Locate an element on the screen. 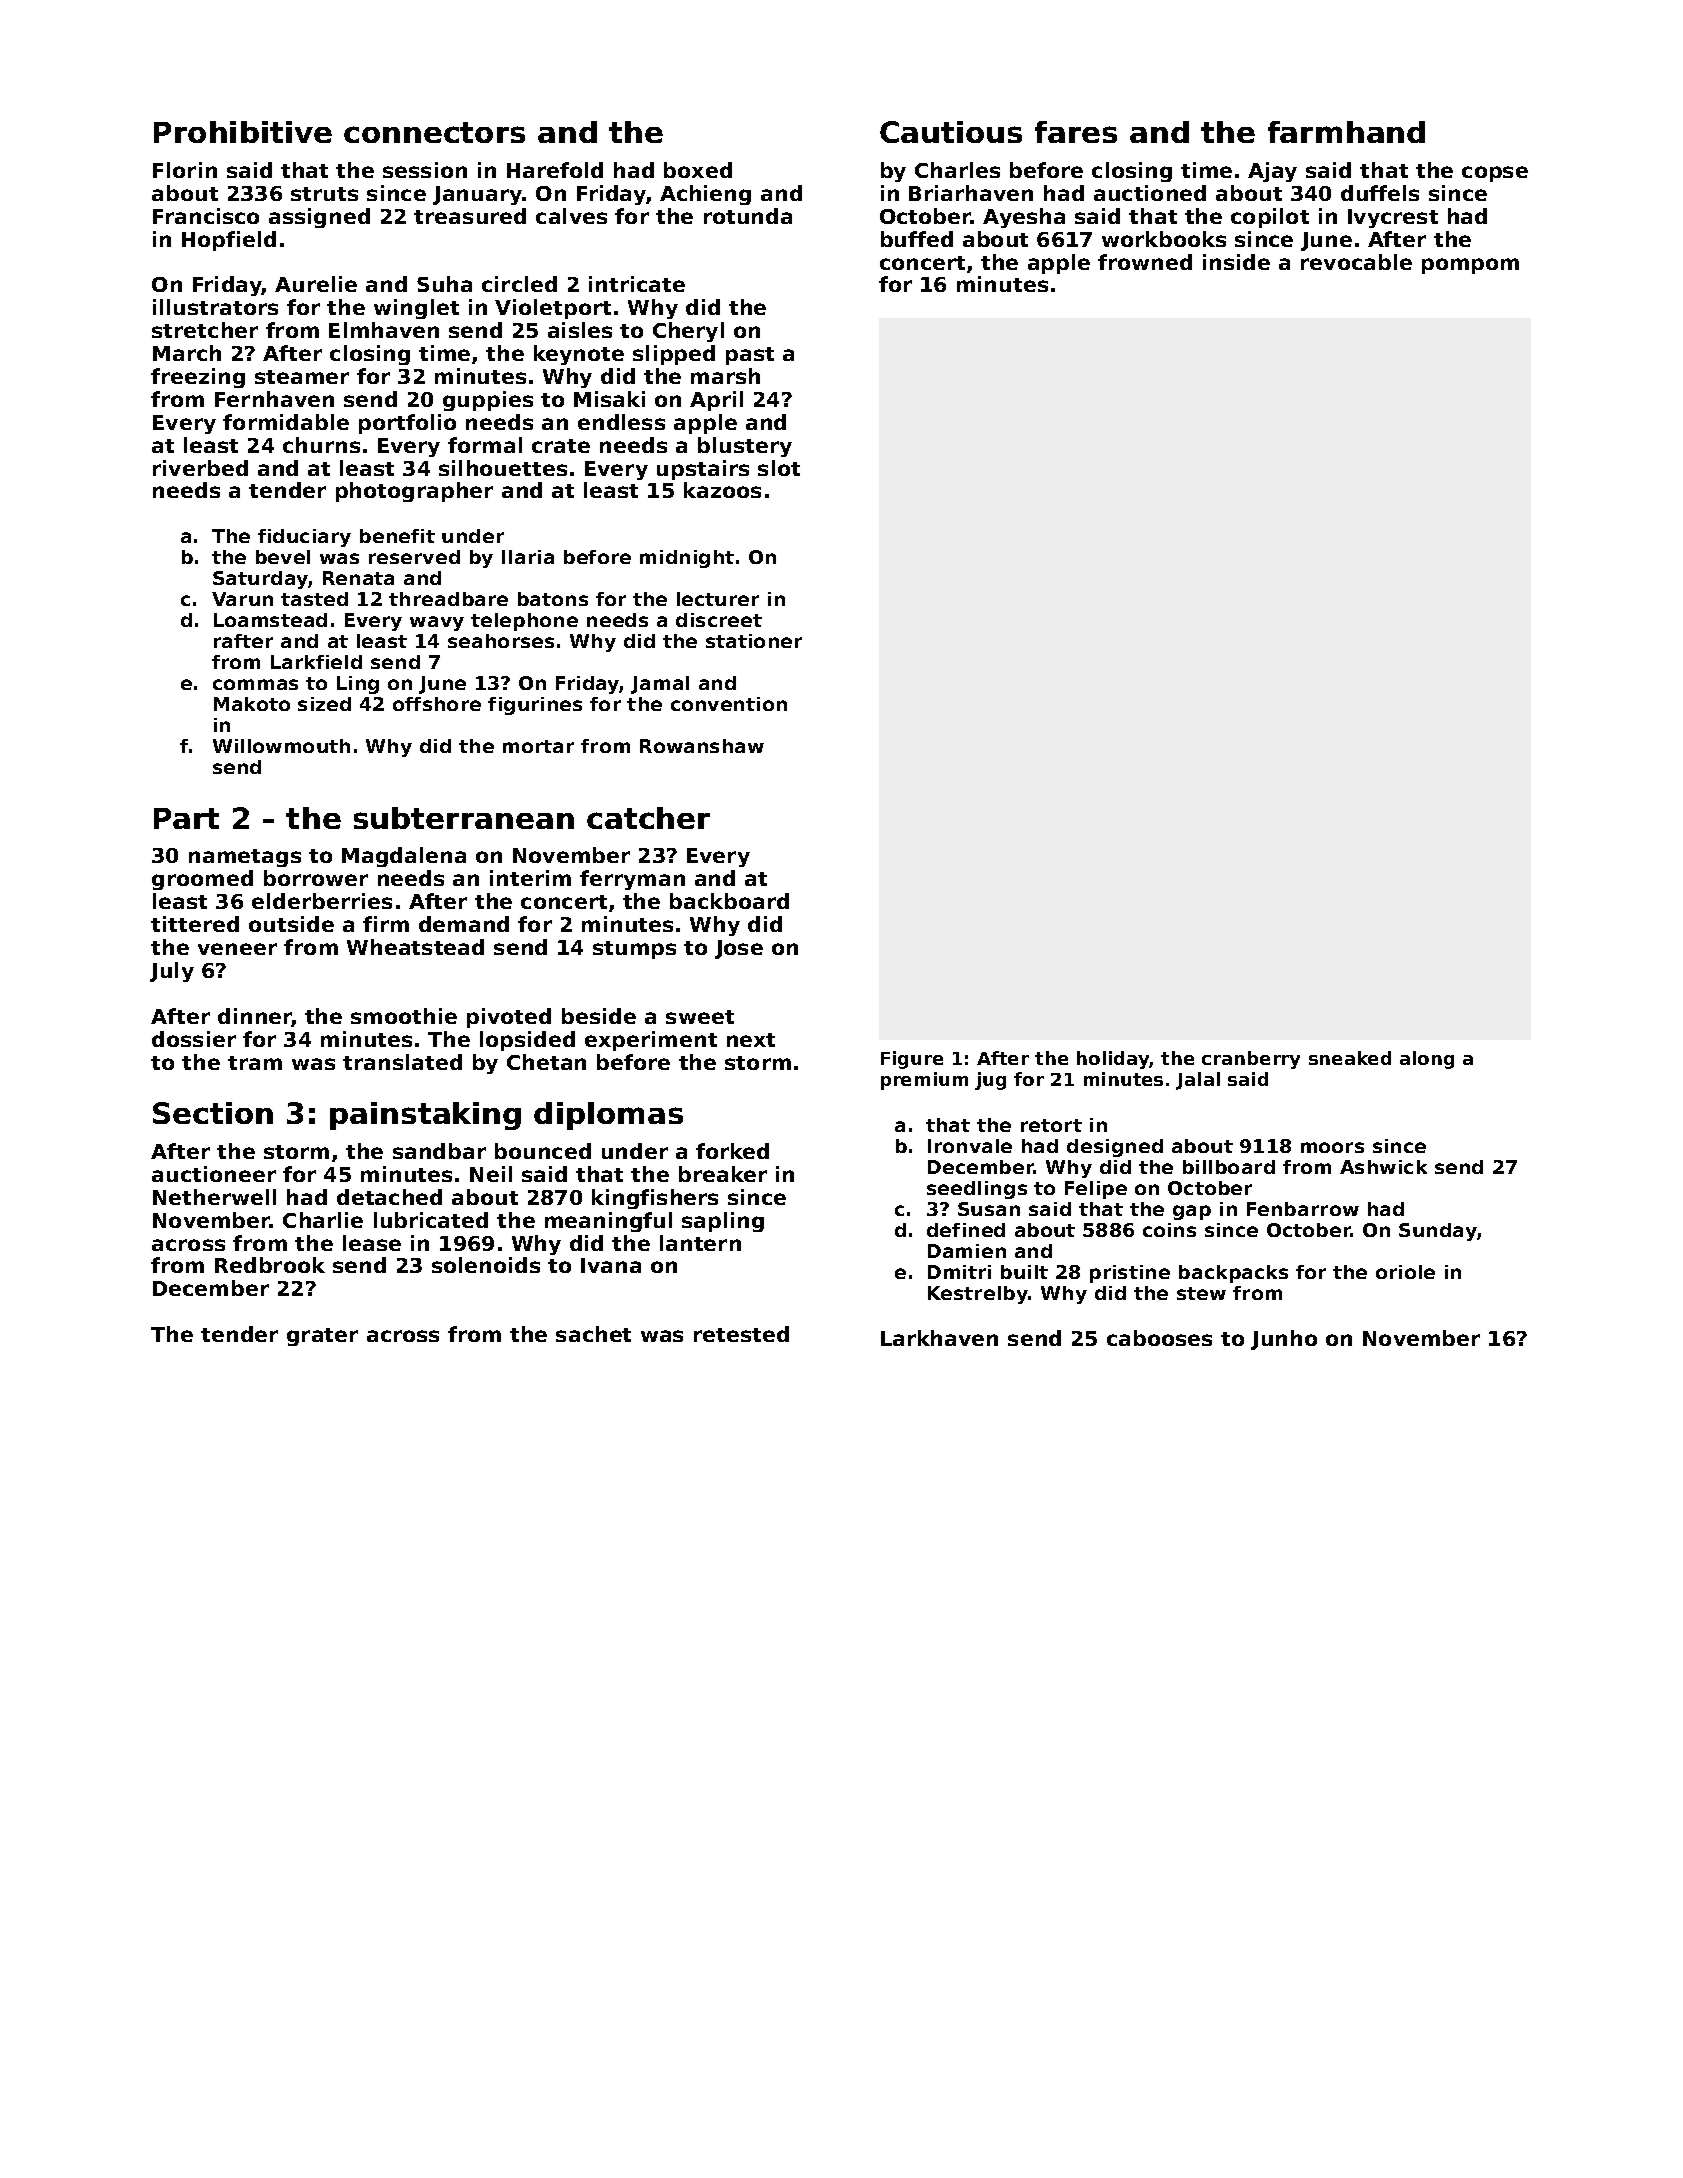  holiday is located at coordinates (1113, 1060).
